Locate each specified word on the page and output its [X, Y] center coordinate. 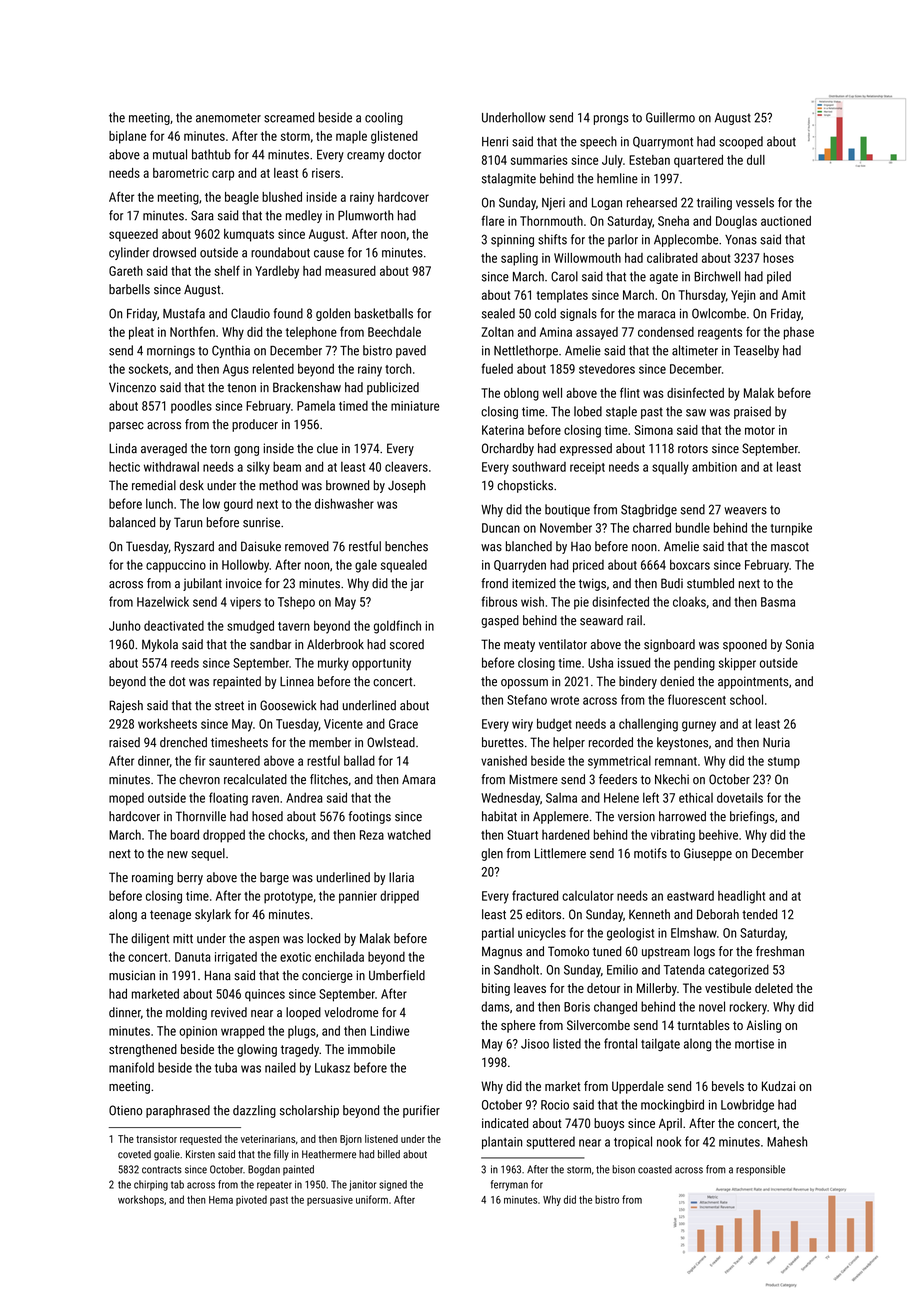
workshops [141, 1200]
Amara [418, 780]
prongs [611, 120]
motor [760, 430]
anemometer [228, 118]
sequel [208, 854]
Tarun [188, 522]
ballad [359, 760]
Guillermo [670, 117]
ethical [696, 798]
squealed [404, 566]
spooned [745, 645]
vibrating [673, 836]
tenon [241, 388]
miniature [415, 406]
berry [190, 878]
